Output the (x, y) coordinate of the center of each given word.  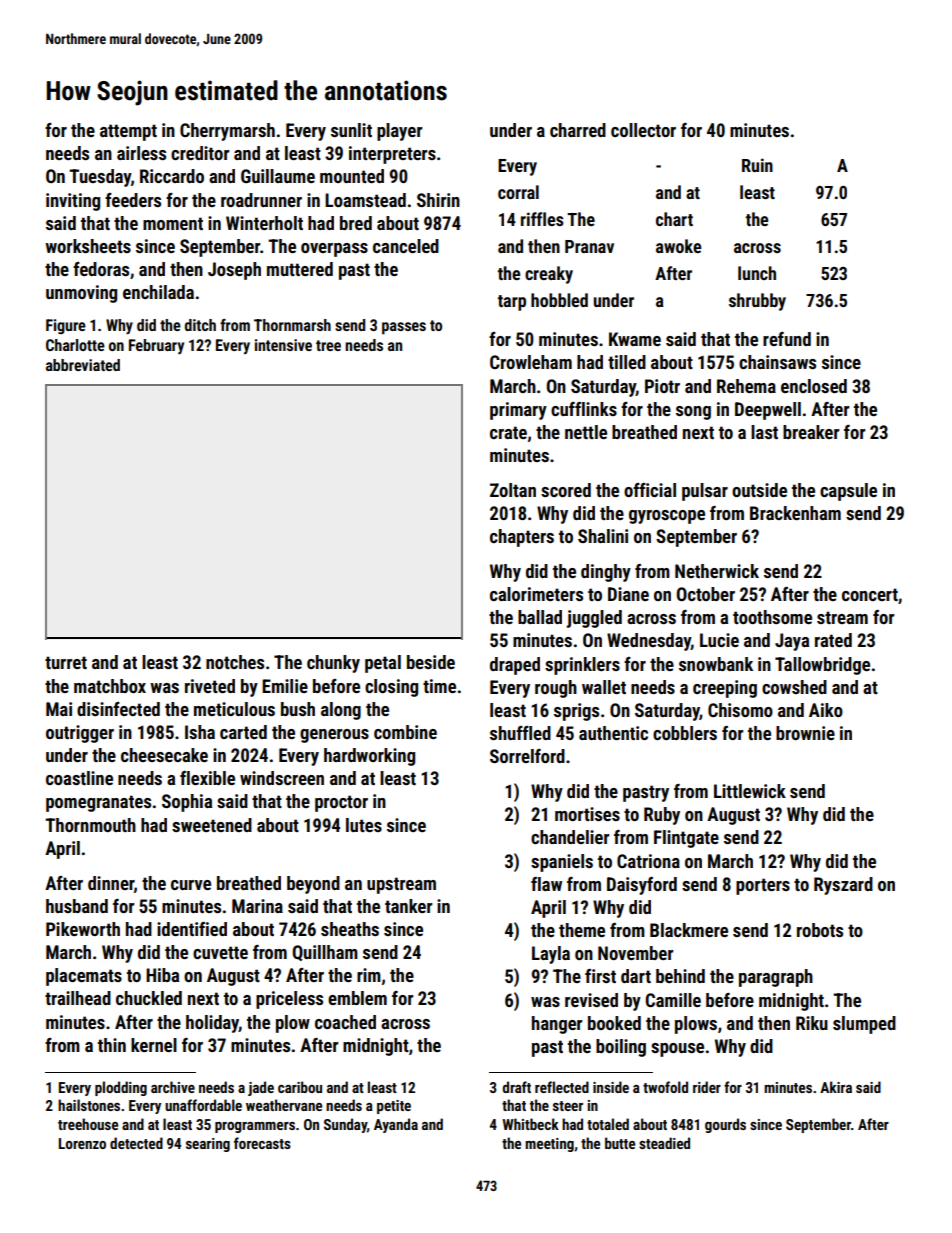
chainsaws (777, 362)
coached (345, 1022)
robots (820, 930)
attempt (128, 132)
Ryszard (843, 886)
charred (578, 130)
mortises (587, 814)
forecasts (262, 1143)
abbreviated (83, 365)
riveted (210, 686)
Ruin (757, 165)
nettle (586, 432)
